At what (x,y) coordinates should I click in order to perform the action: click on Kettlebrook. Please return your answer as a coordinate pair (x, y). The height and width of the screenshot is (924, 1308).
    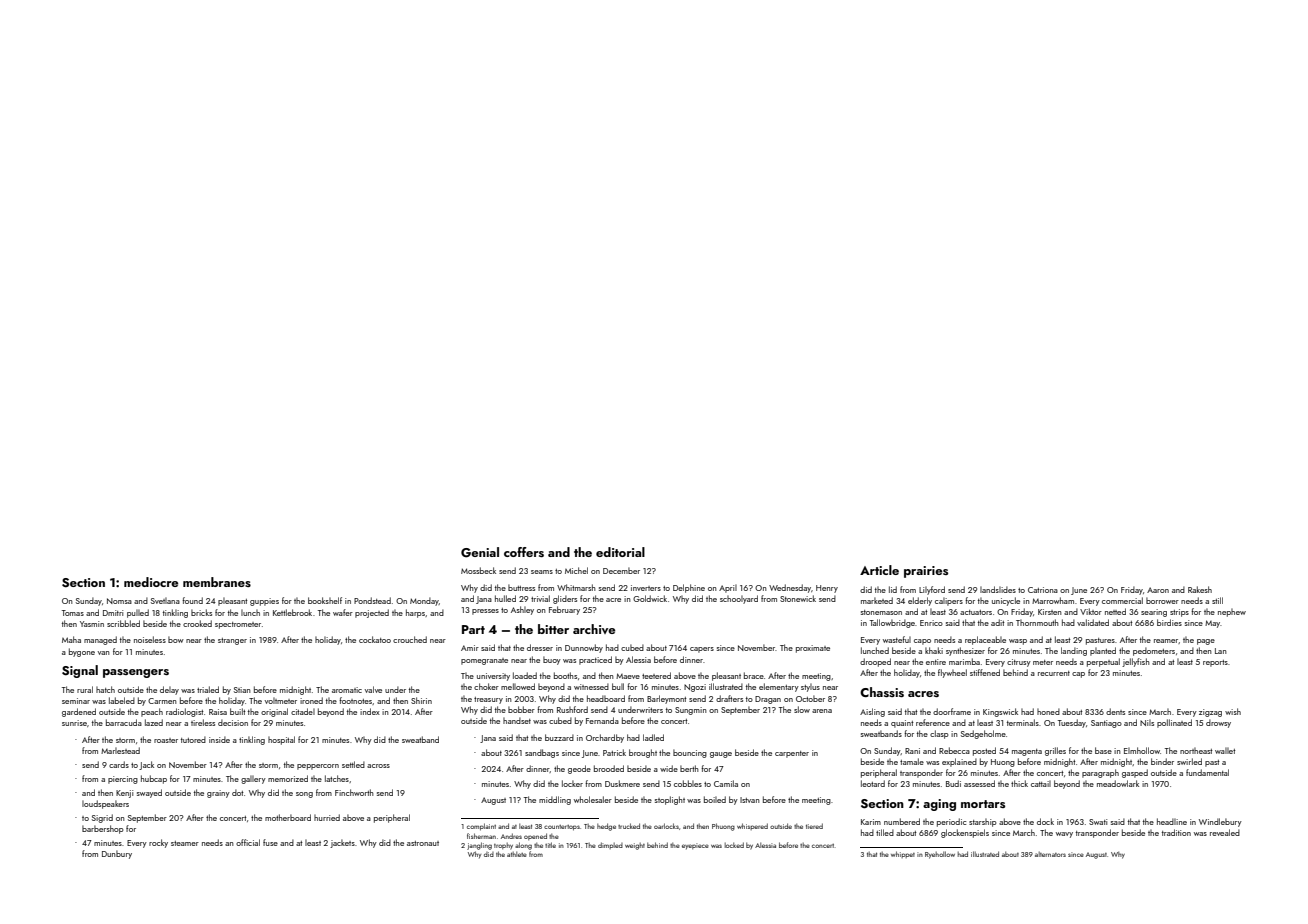
    Looking at the image, I should click on (292, 612).
